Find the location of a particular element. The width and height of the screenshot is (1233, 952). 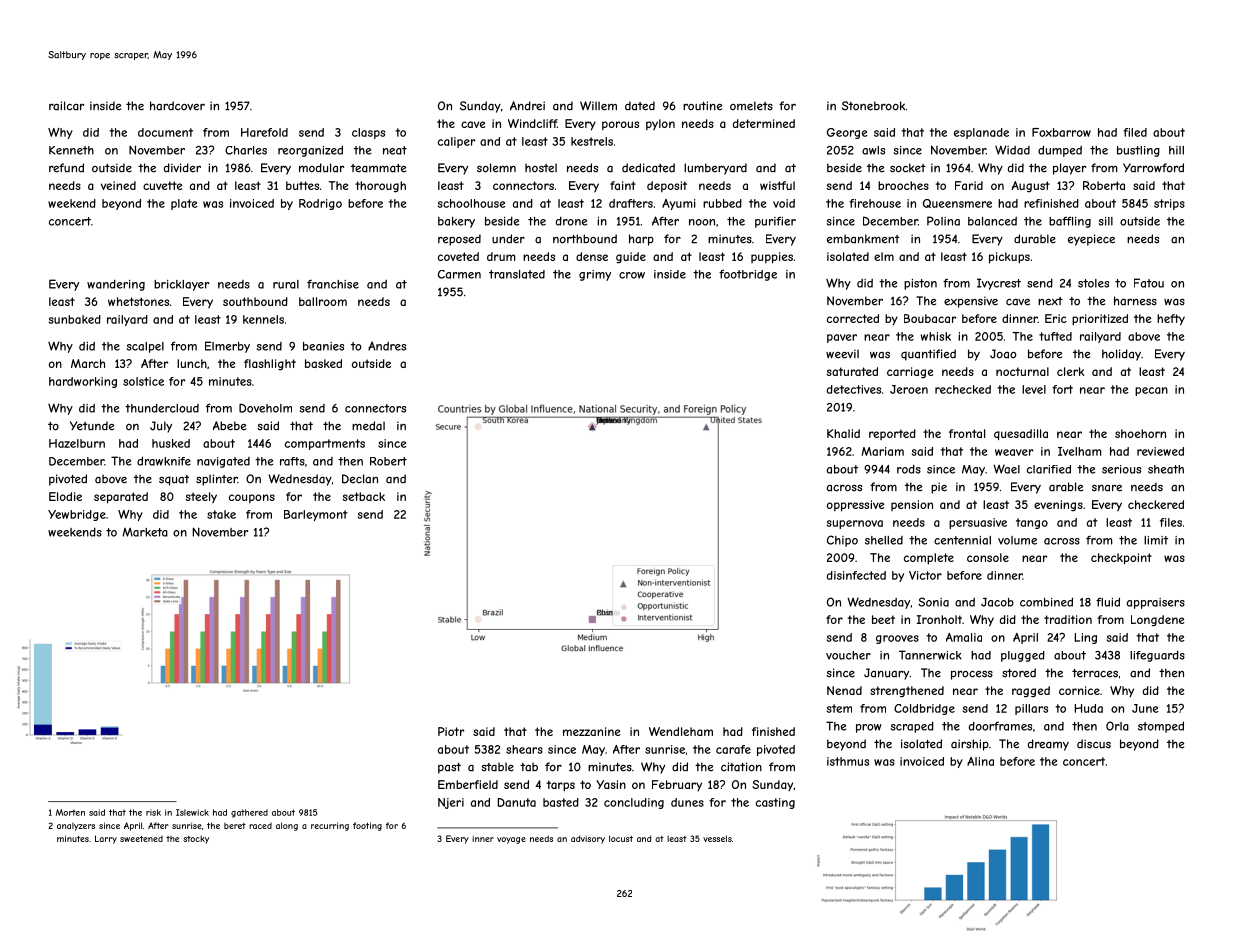

rods is located at coordinates (909, 469).
